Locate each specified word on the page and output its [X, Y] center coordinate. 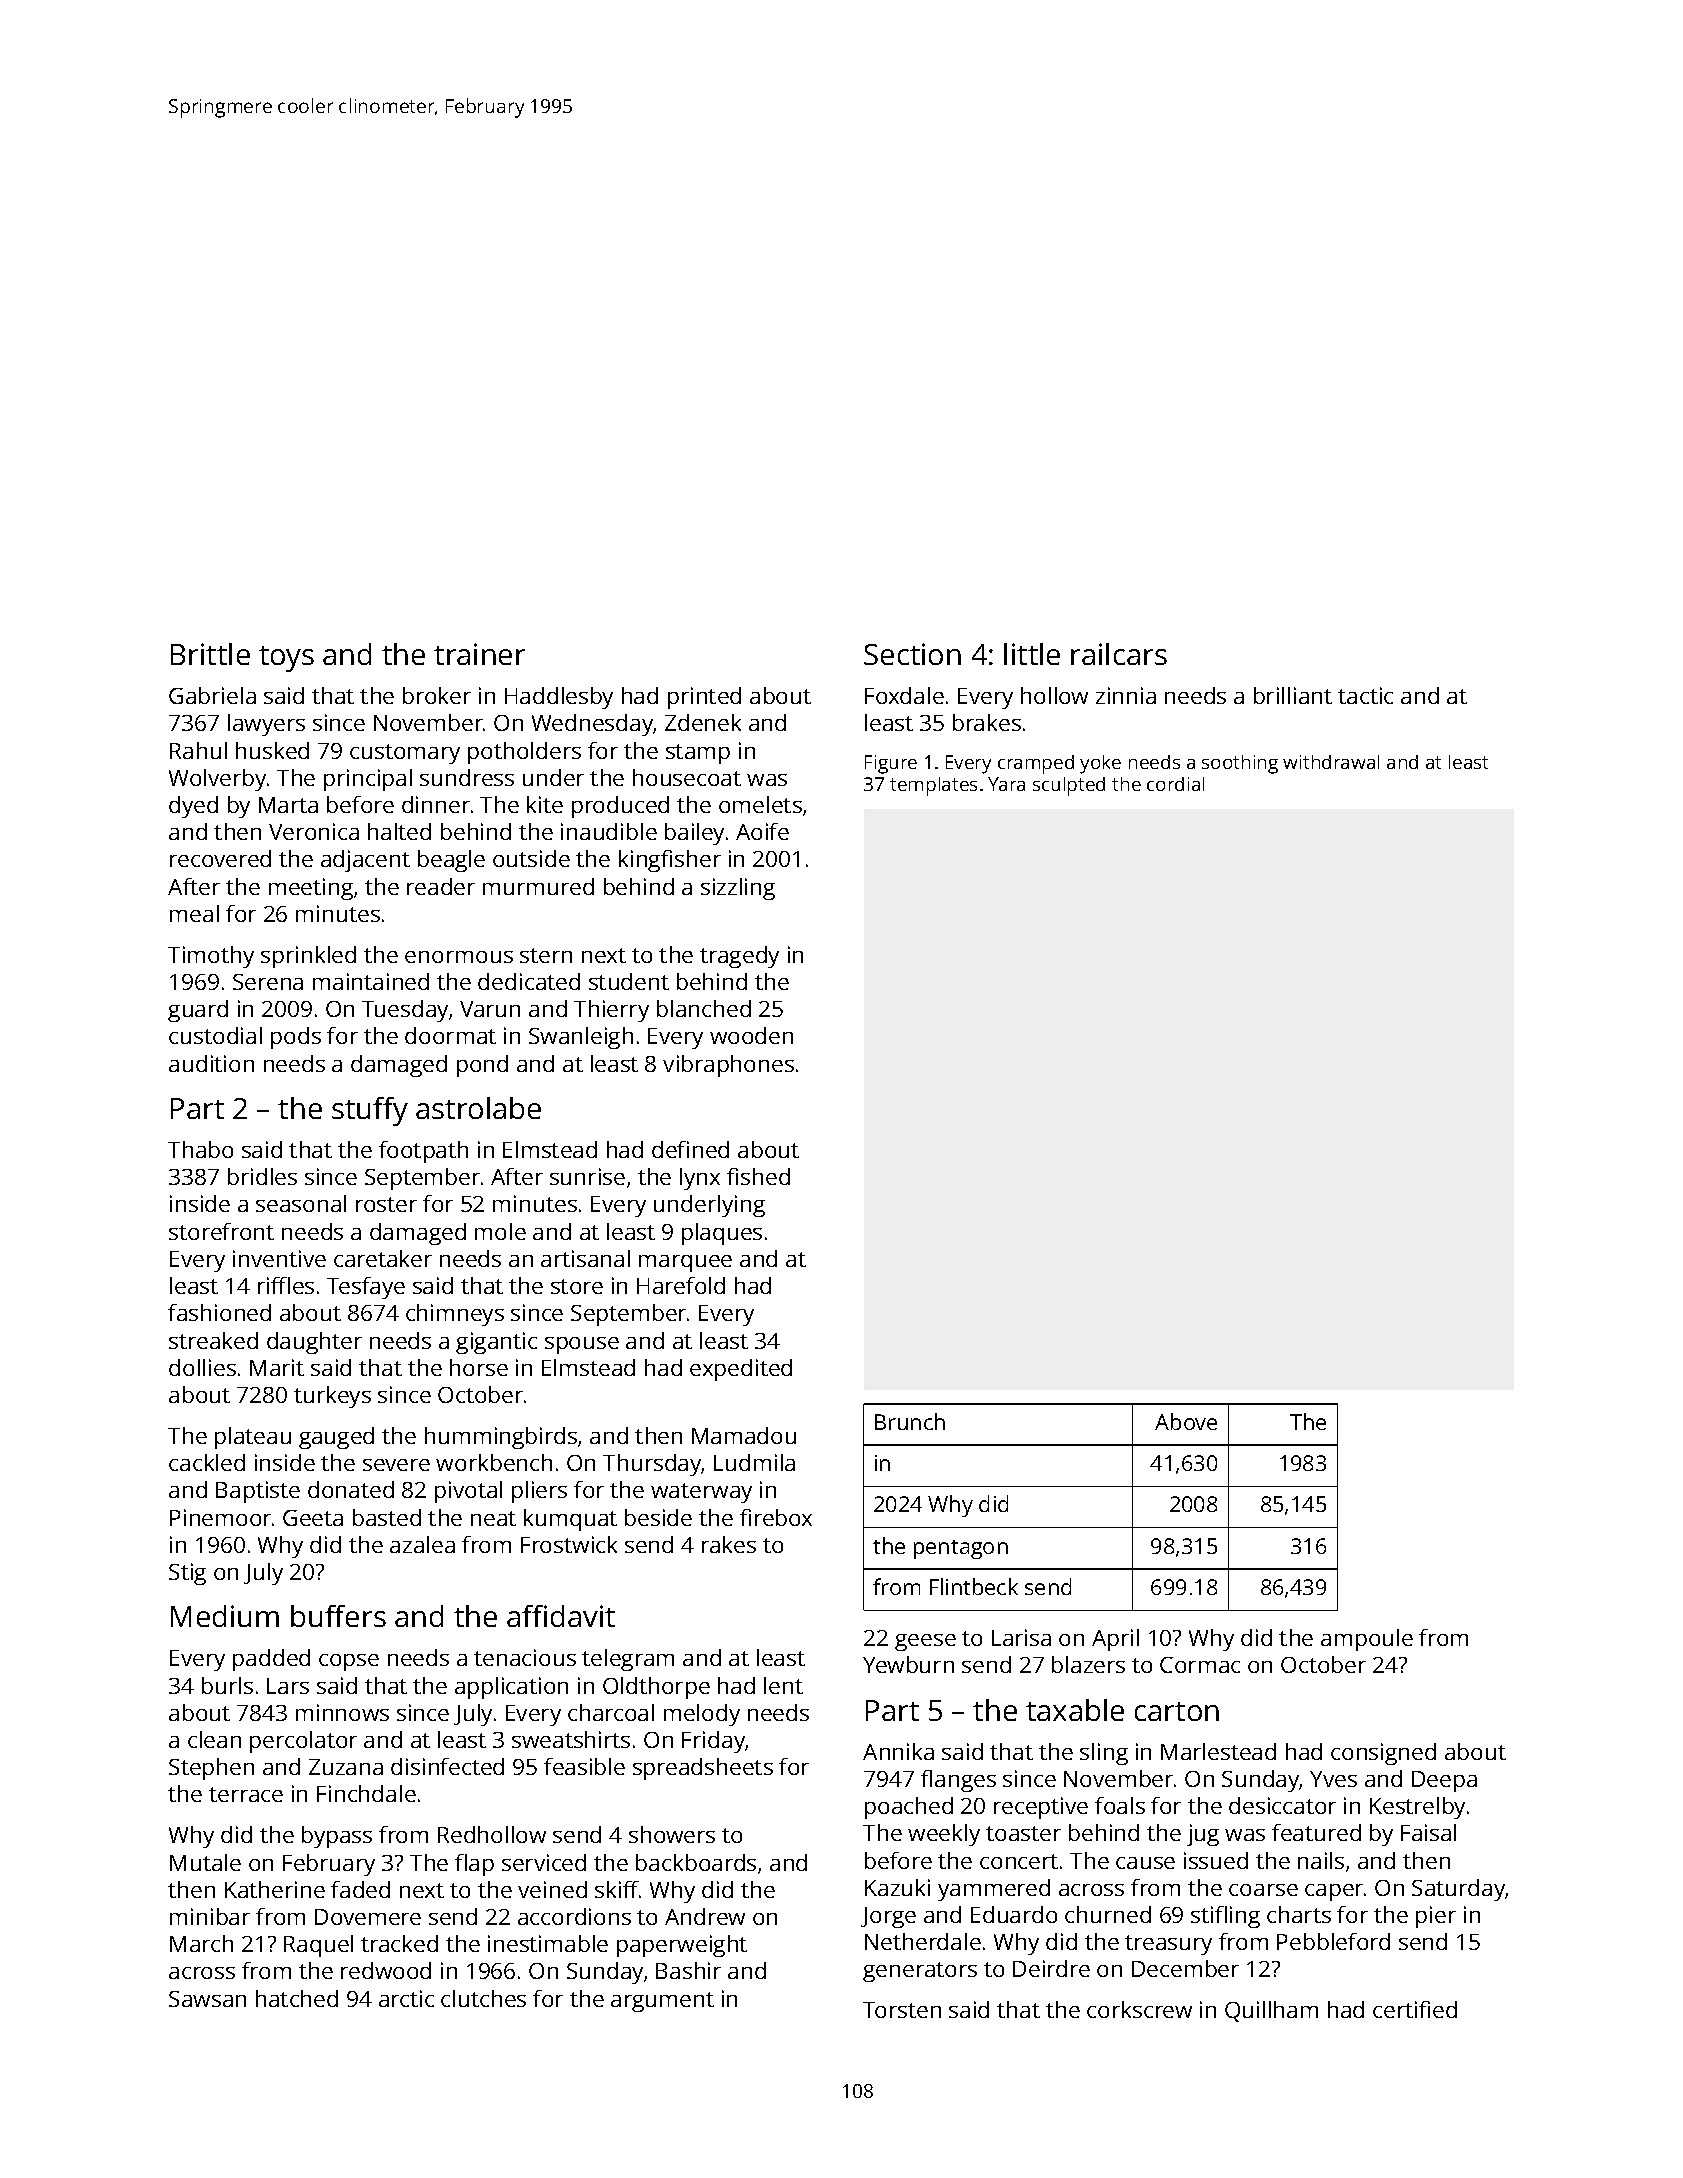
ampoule [1367, 1640]
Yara [1006, 784]
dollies [202, 1367]
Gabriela [212, 695]
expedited [741, 1370]
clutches [483, 1998]
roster [386, 1204]
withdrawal [1331, 762]
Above [1186, 1421]
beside [658, 1517]
